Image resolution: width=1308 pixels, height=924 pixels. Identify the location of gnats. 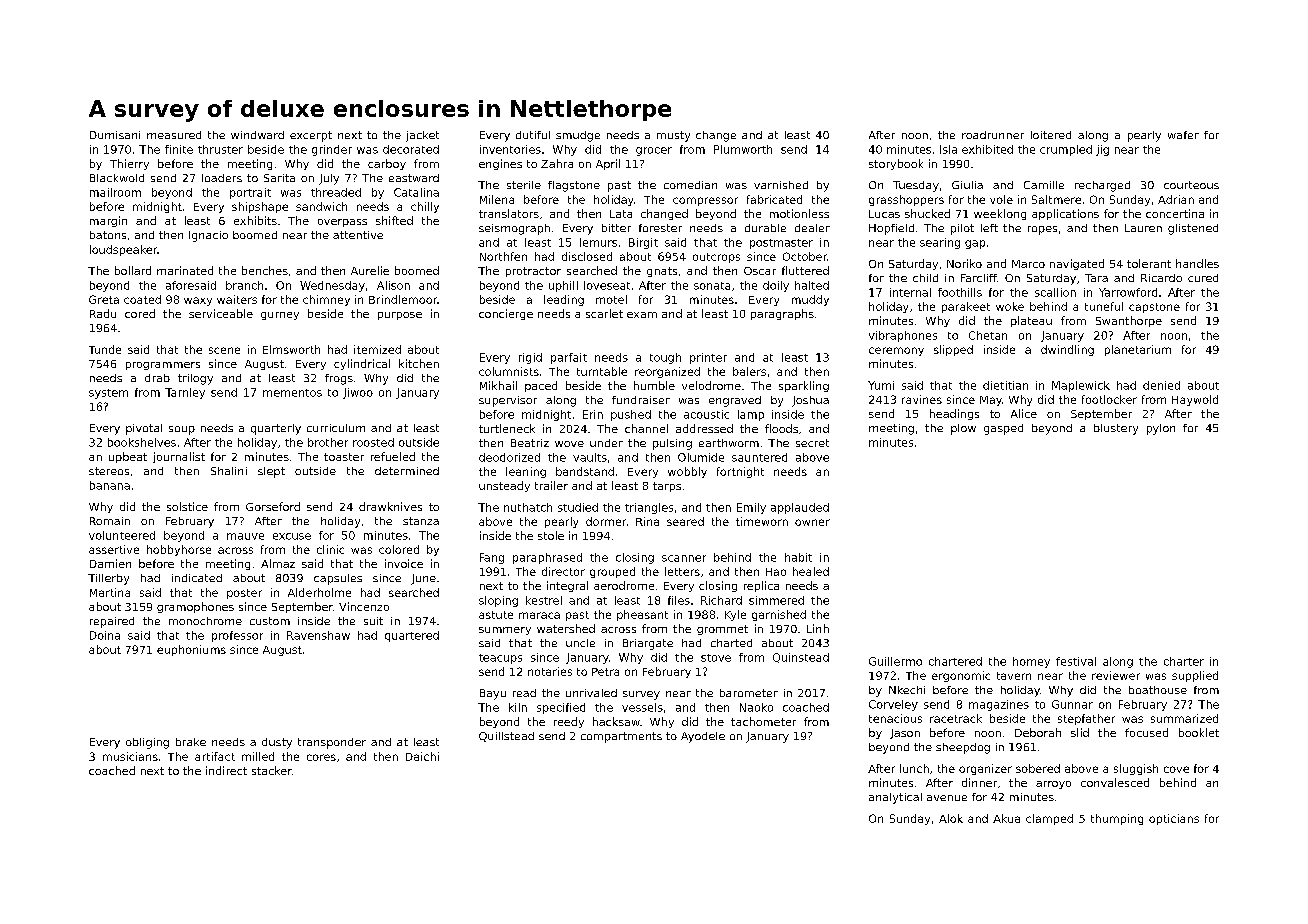
(662, 272).
